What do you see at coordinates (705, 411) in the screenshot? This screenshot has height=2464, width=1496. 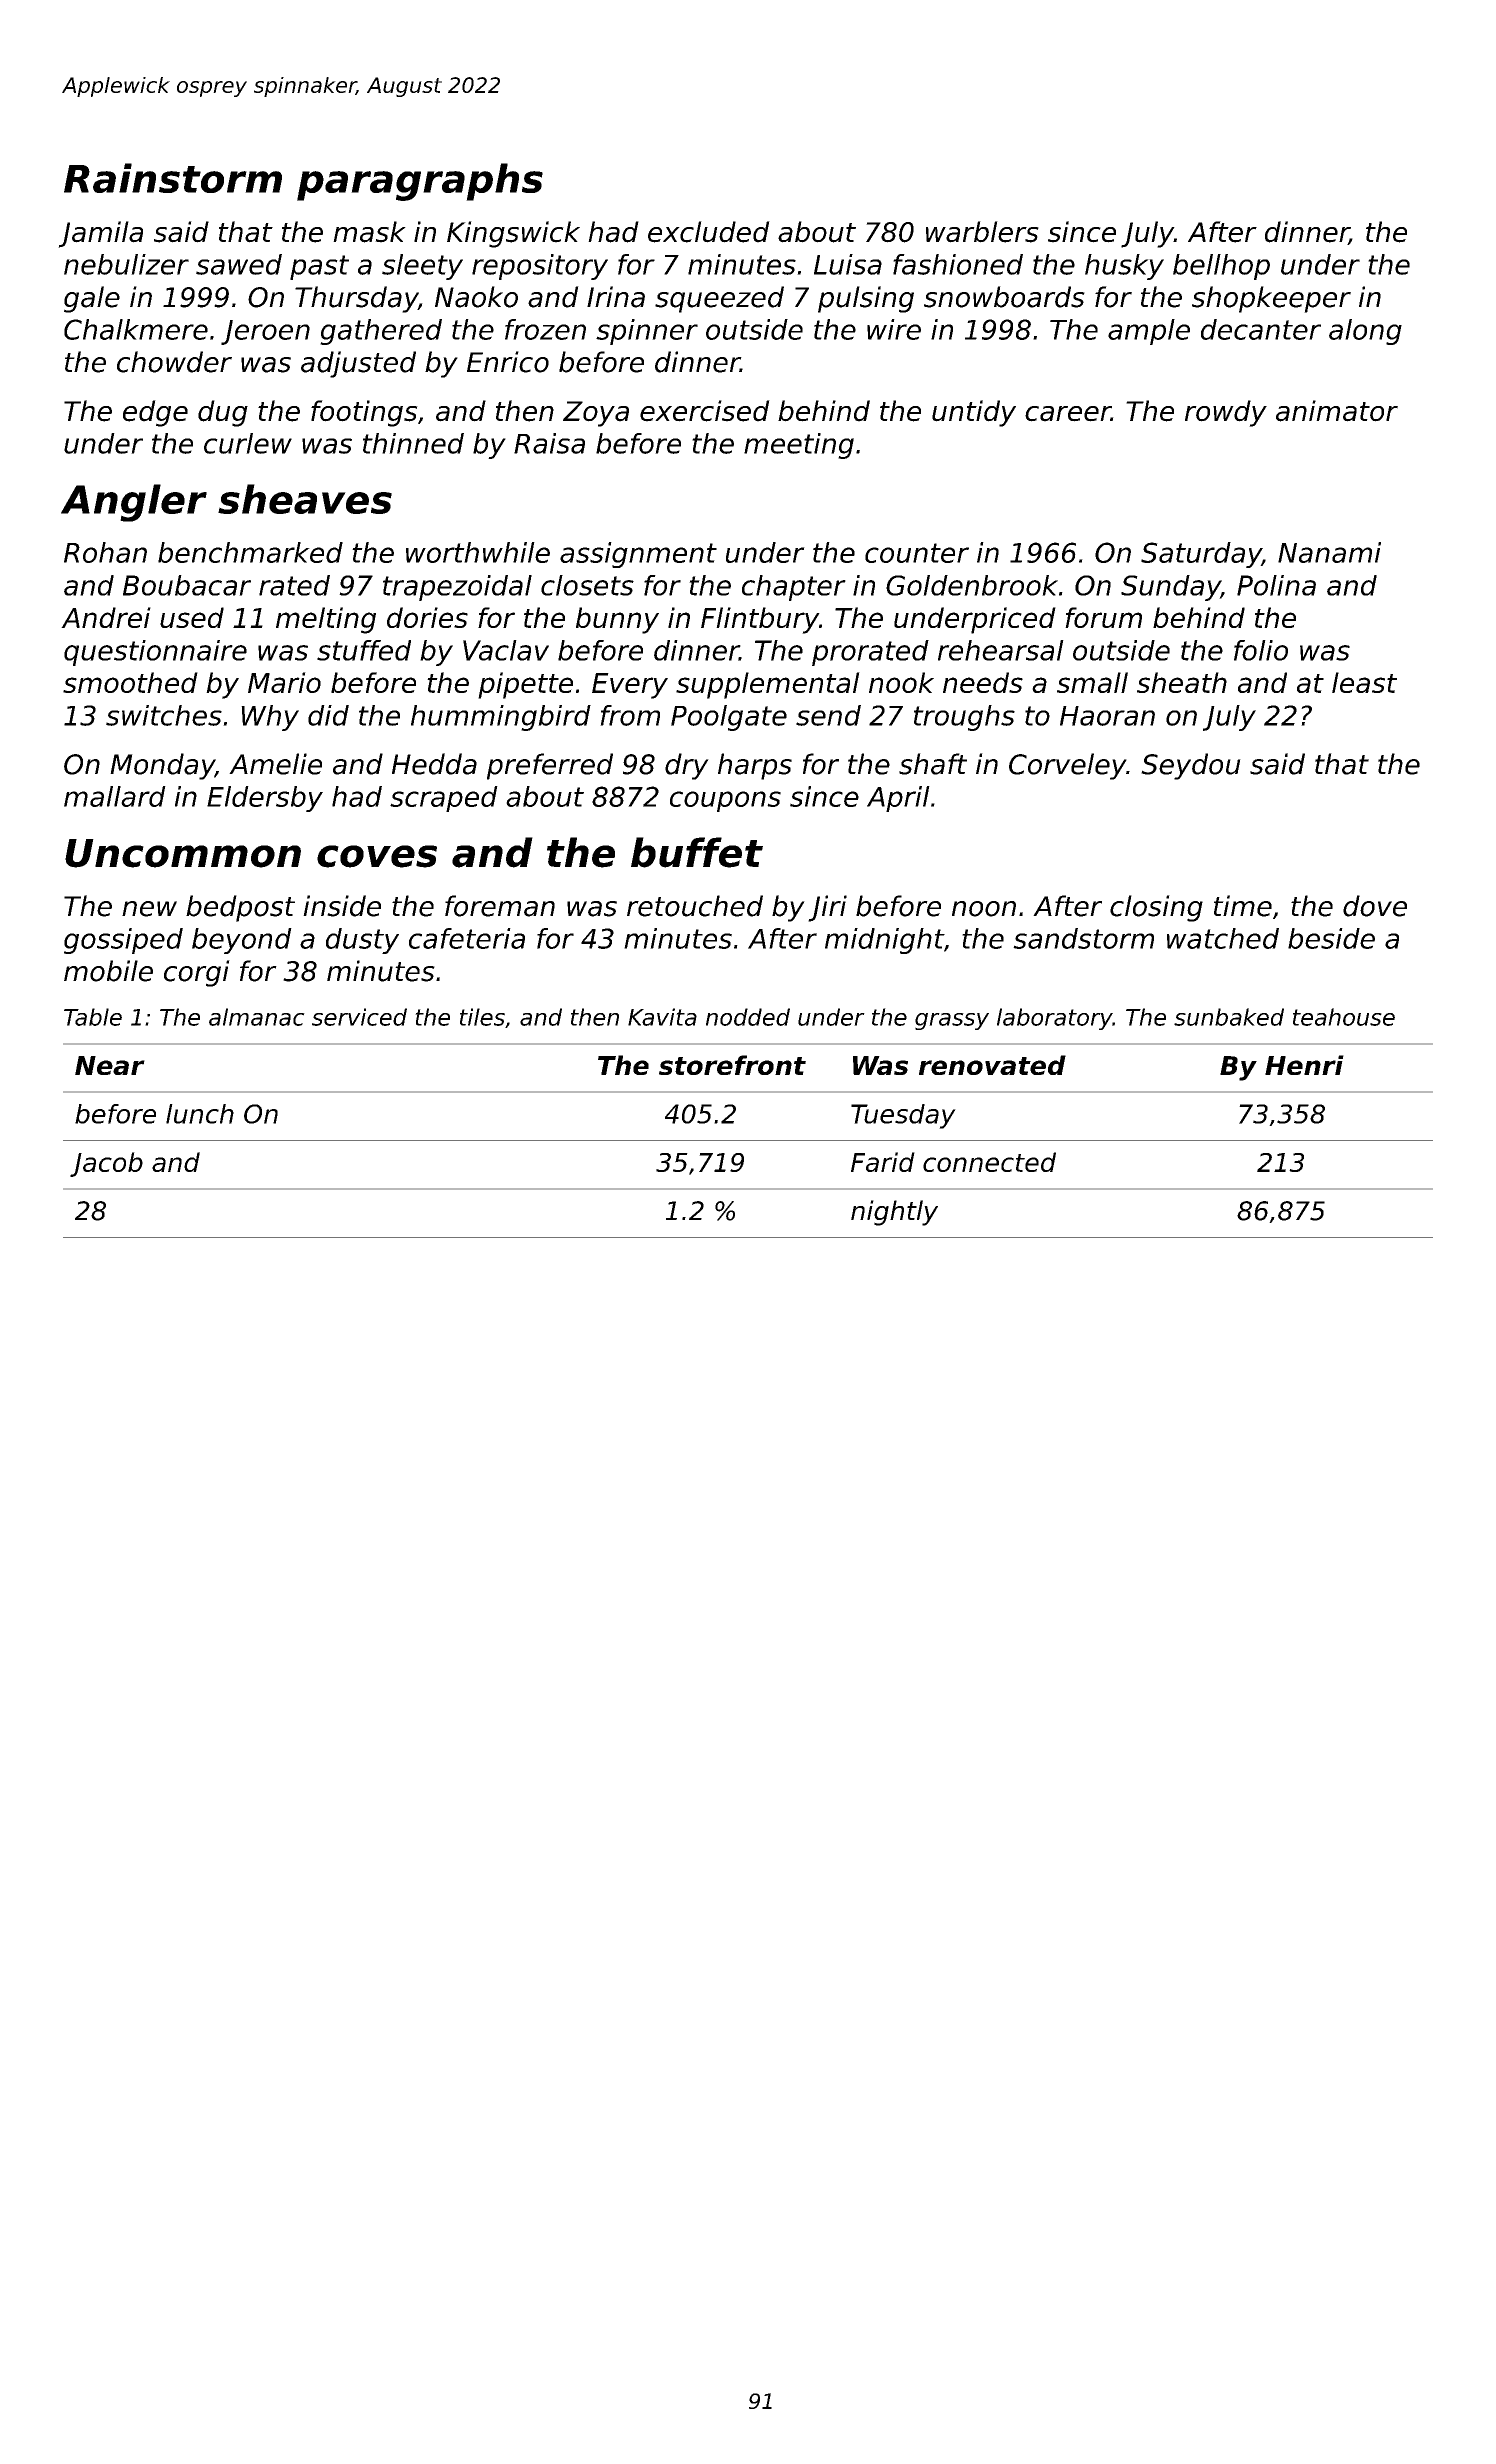 I see `exercised` at bounding box center [705, 411].
